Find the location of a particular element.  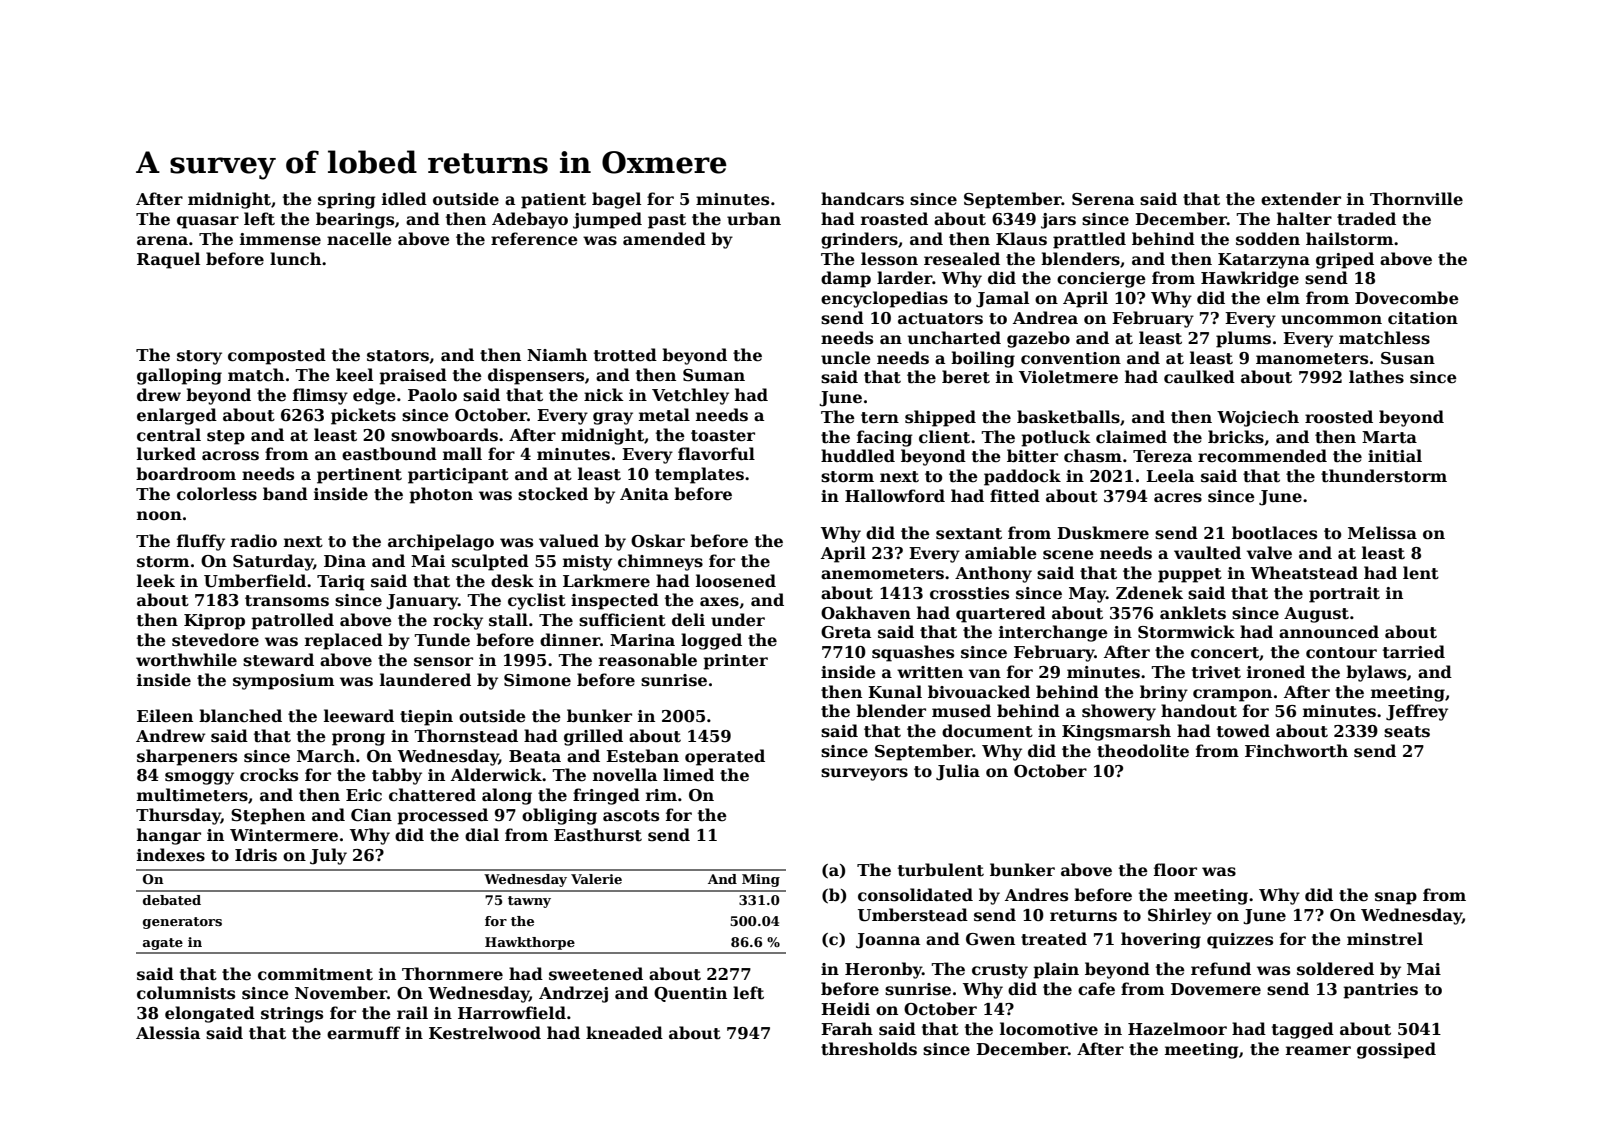

leeward is located at coordinates (359, 716).
